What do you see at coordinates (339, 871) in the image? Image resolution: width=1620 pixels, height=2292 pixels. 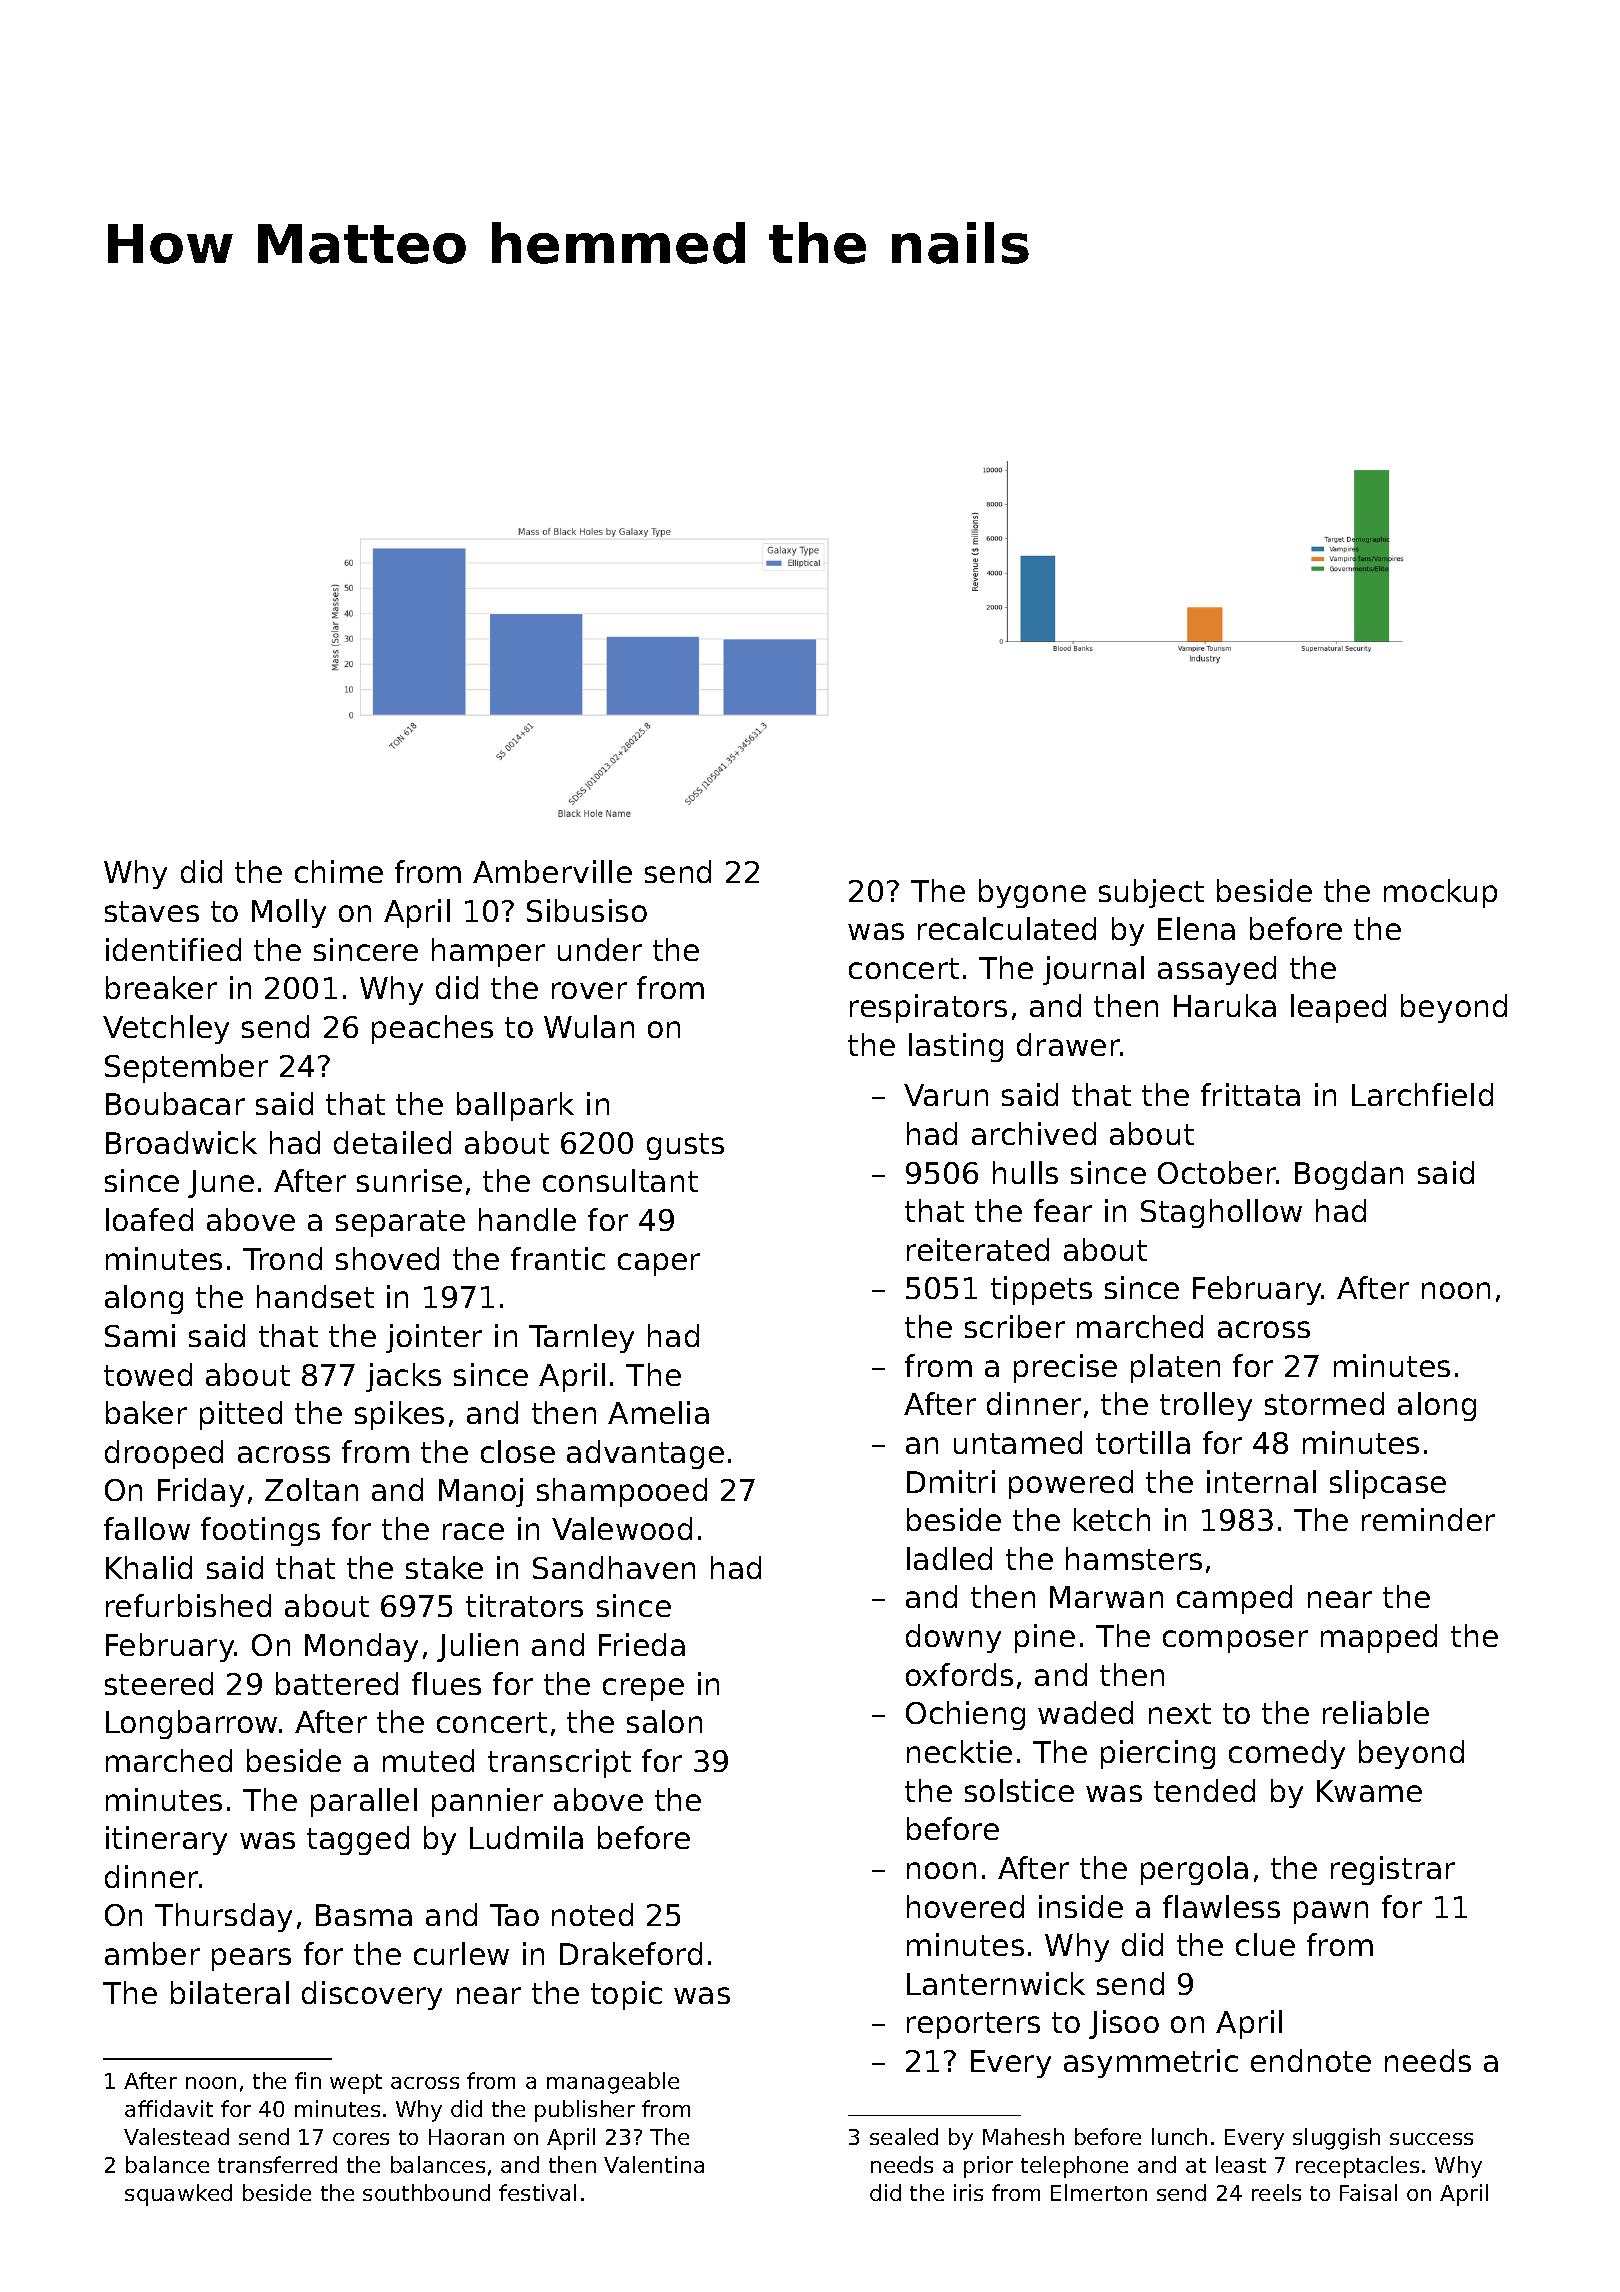 I see `chime` at bounding box center [339, 871].
